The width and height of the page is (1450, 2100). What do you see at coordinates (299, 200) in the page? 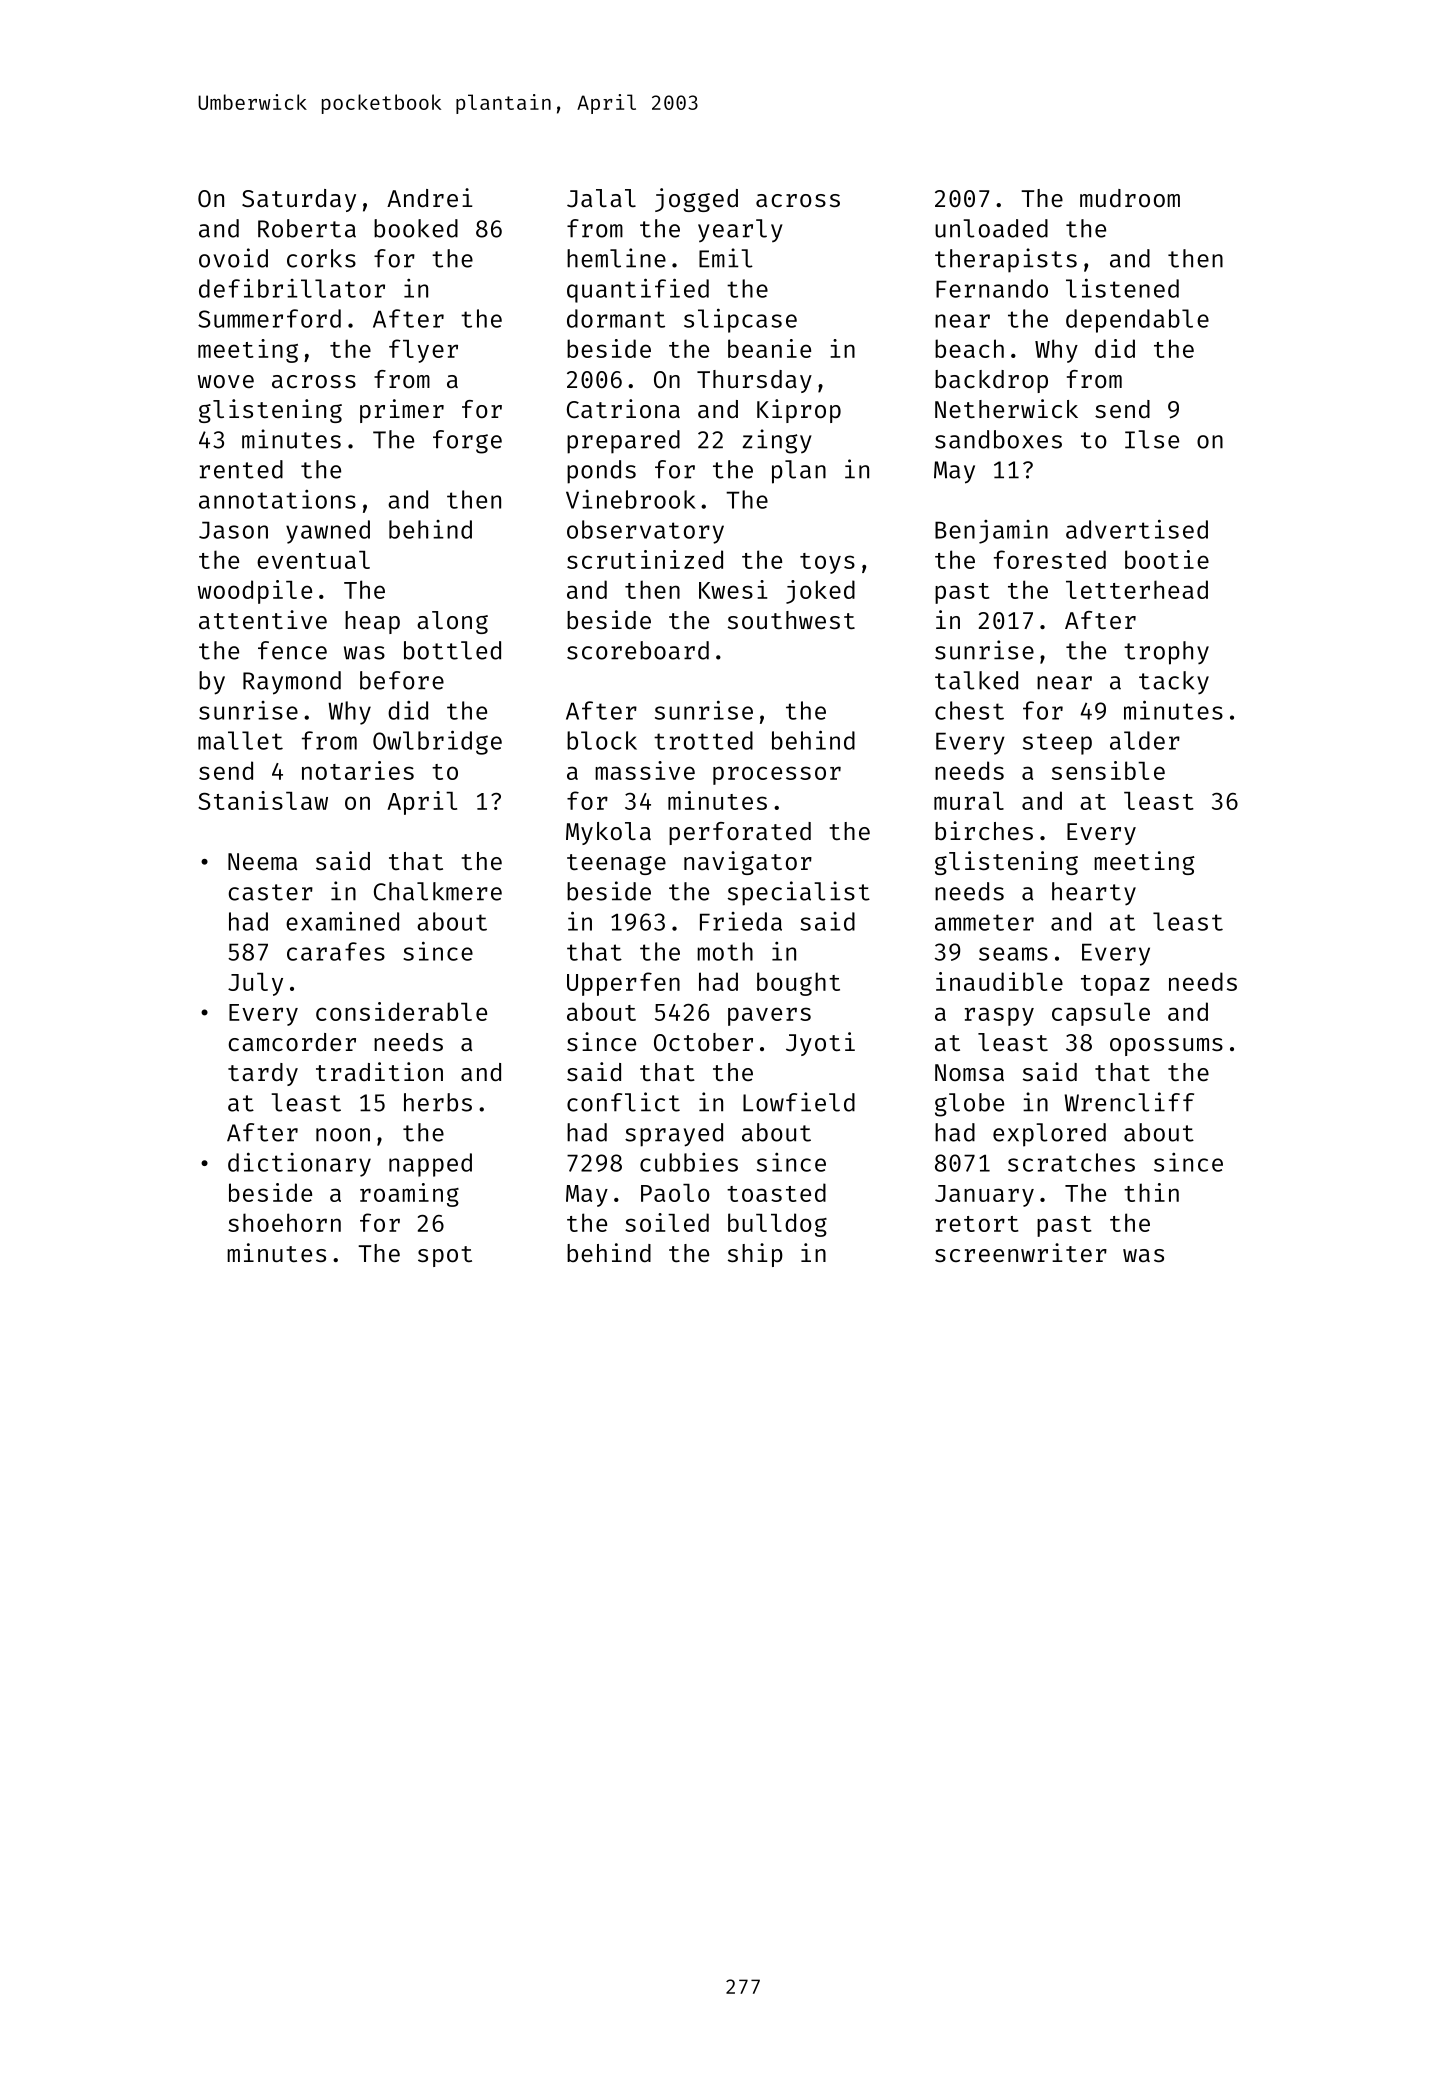
I see `Saturday` at bounding box center [299, 200].
